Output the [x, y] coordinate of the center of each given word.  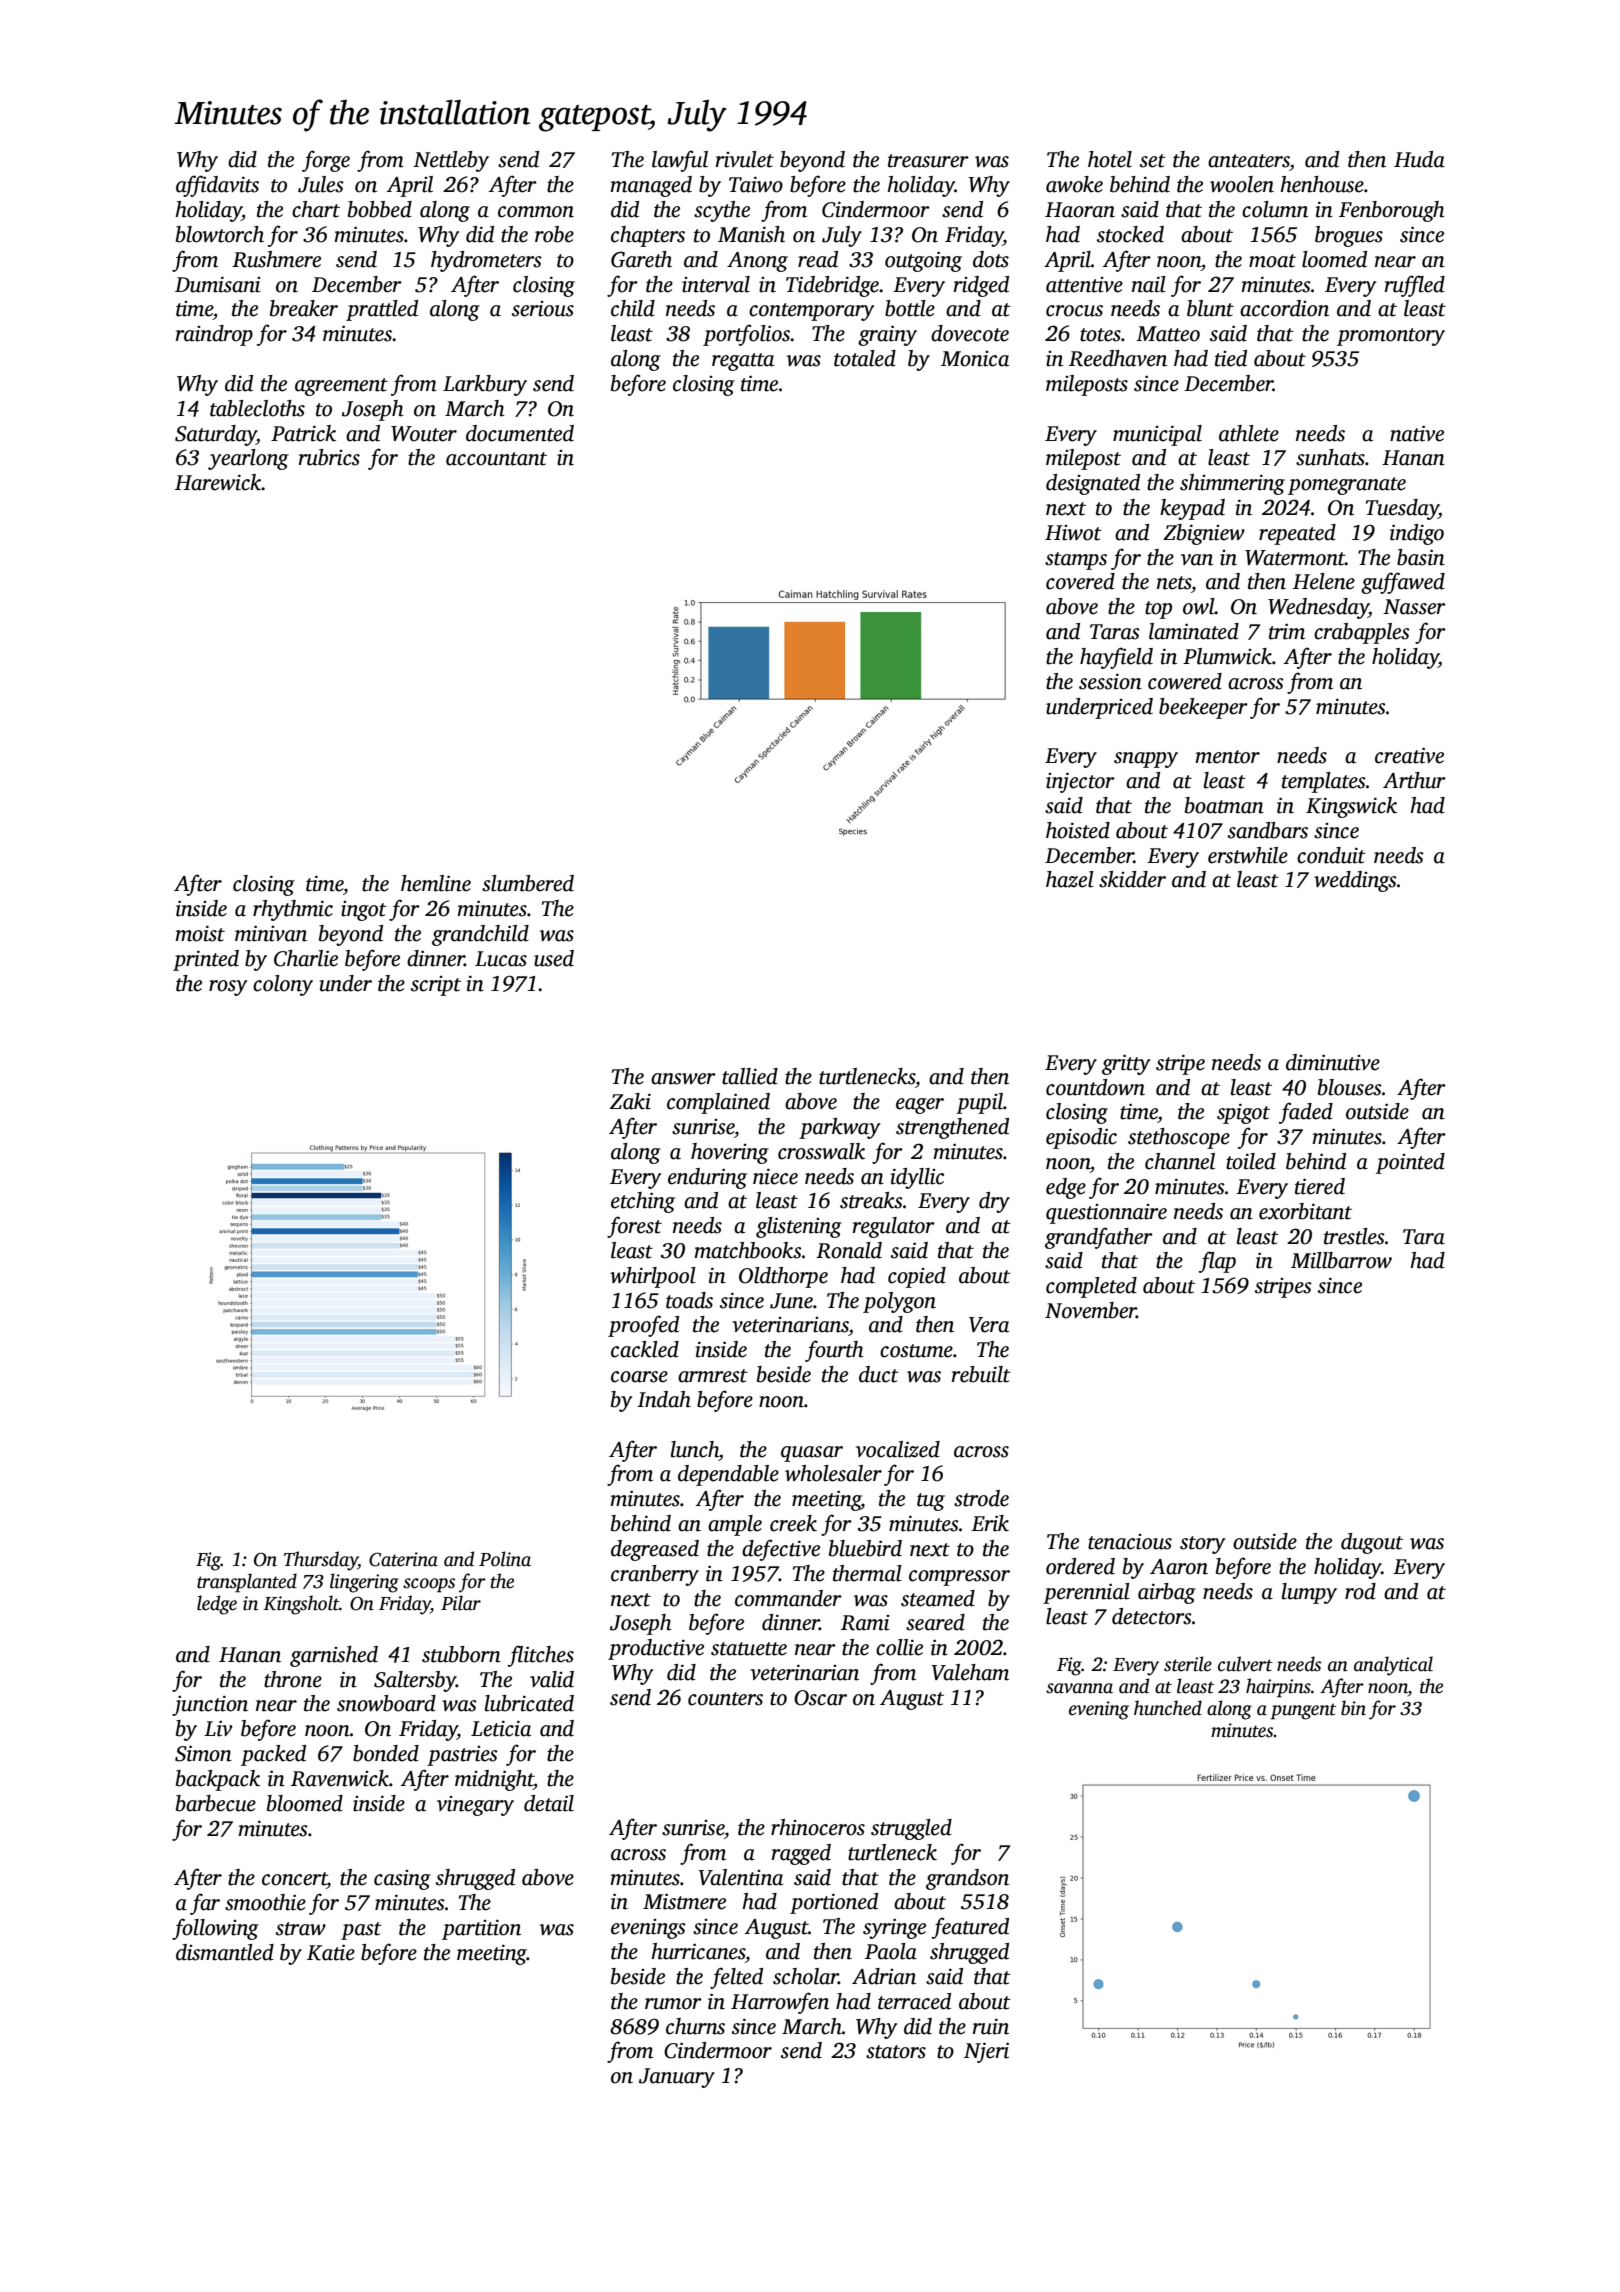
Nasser [1414, 607]
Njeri [986, 2052]
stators [896, 2052]
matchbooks [748, 1250]
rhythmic [293, 910]
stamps [1076, 561]
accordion [1284, 308]
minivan [271, 933]
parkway [839, 1128]
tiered [1320, 1186]
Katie [331, 1952]
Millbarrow [1341, 1260]
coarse [639, 1377]
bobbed [380, 209]
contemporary [811, 312]
